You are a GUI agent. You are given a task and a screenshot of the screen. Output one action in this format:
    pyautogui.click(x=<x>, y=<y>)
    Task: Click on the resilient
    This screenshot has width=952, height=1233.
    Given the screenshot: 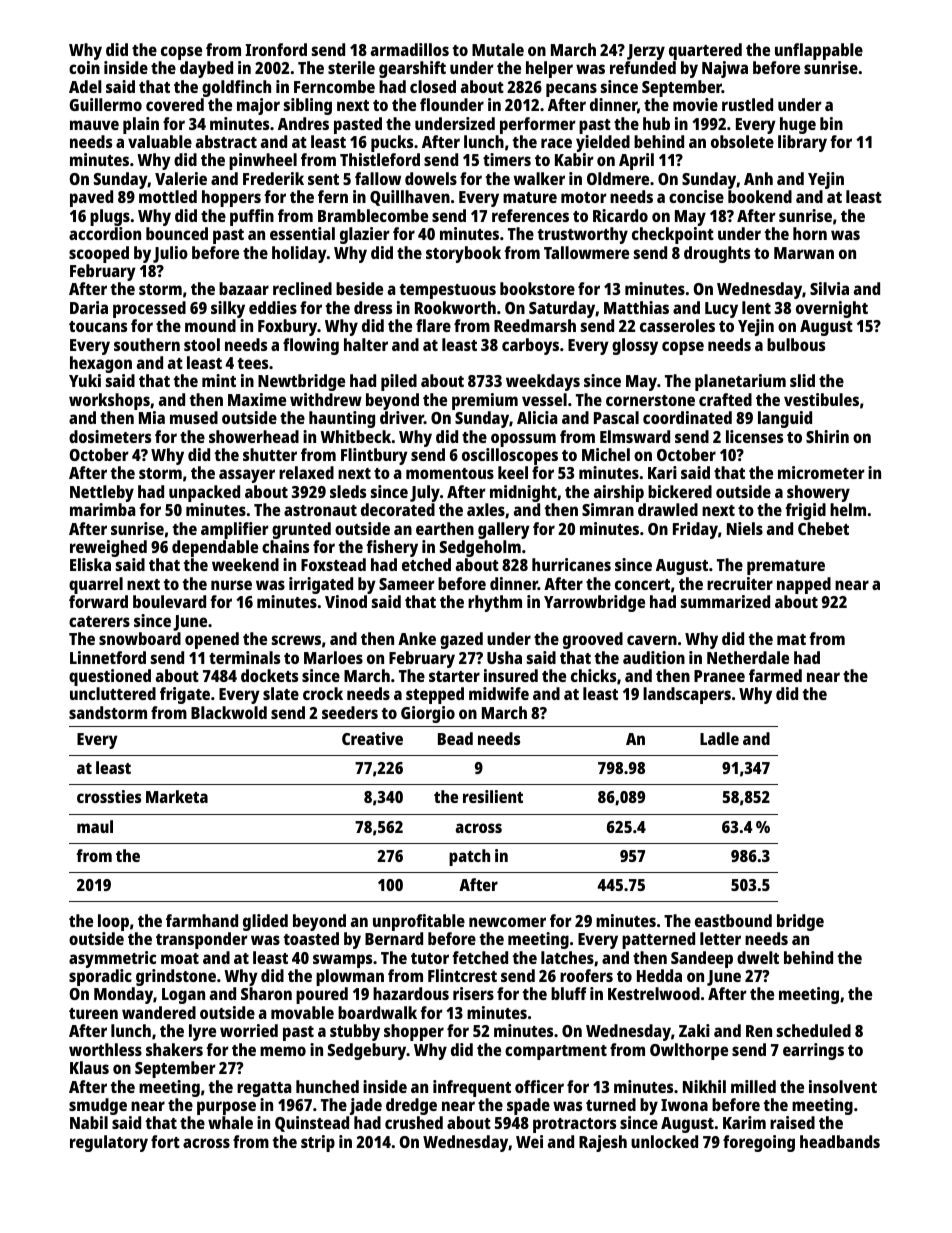 What is the action you would take?
    pyautogui.click(x=493, y=796)
